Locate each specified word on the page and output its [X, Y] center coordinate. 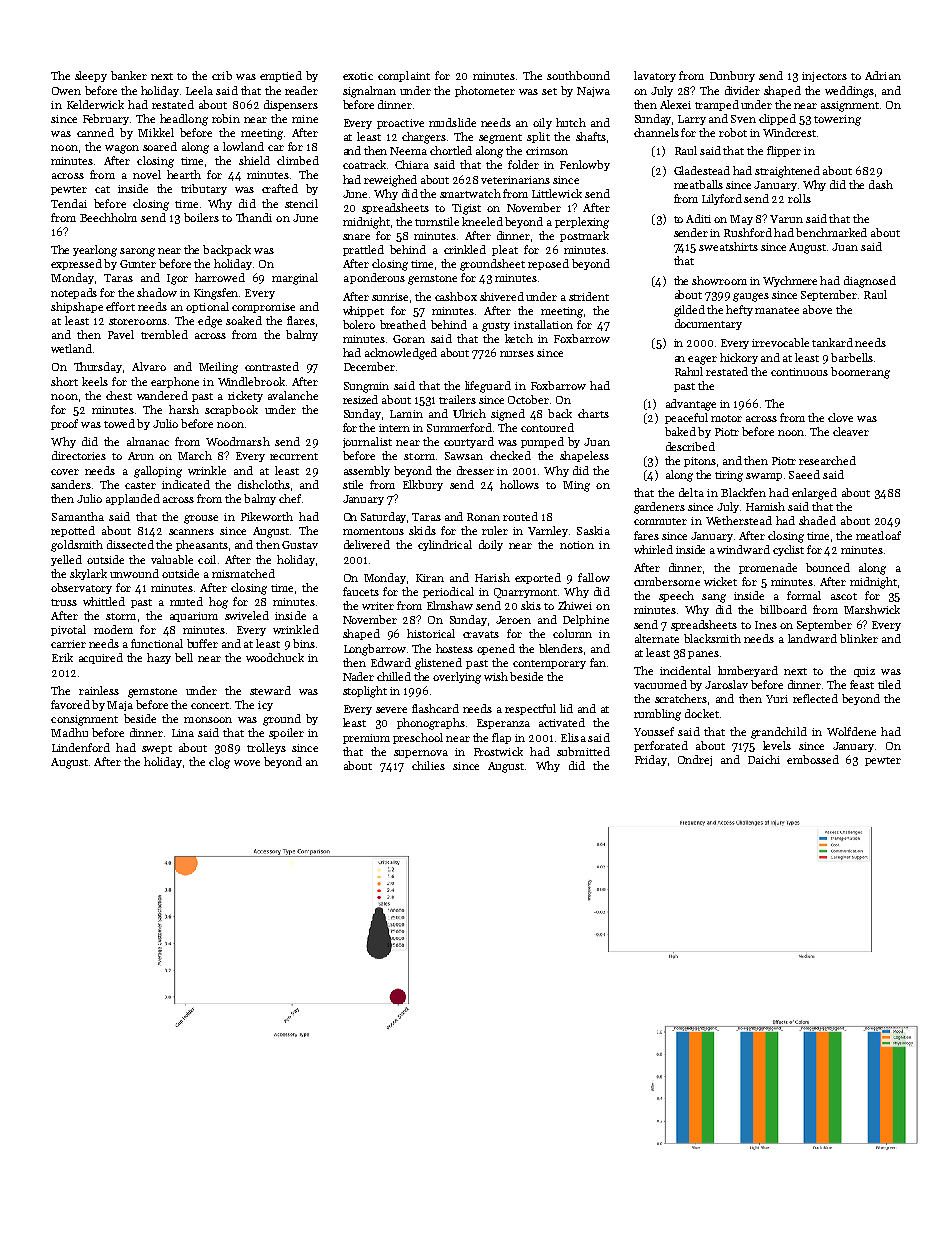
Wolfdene [851, 731]
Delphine [586, 620]
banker [129, 75]
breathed [403, 324]
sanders [71, 484]
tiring [729, 476]
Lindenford [81, 747]
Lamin [406, 414]
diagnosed [870, 282]
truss [64, 602]
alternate [657, 638]
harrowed [220, 277]
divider [742, 90]
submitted [583, 751]
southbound [578, 75]
